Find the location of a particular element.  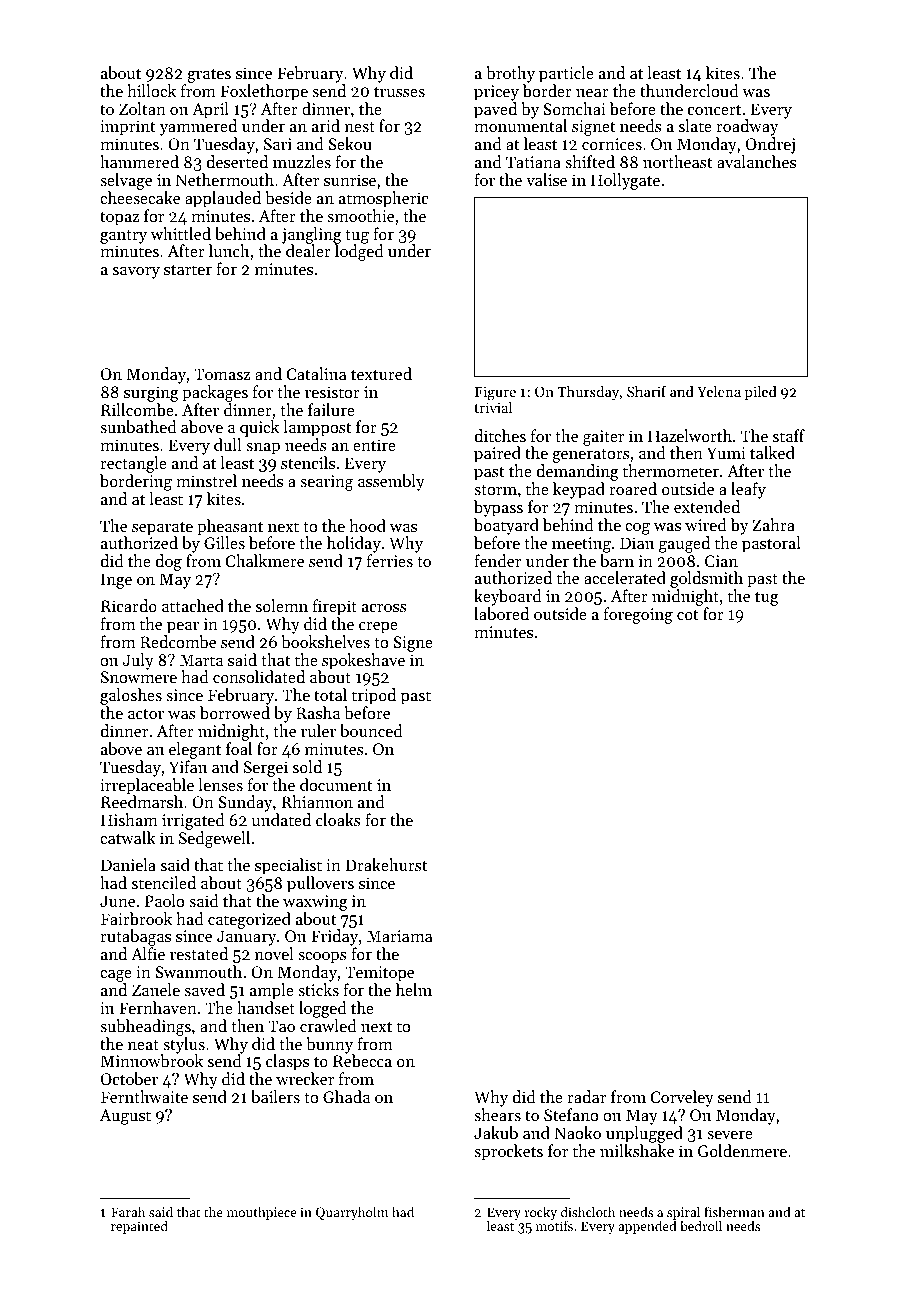

valise is located at coordinates (546, 179).
